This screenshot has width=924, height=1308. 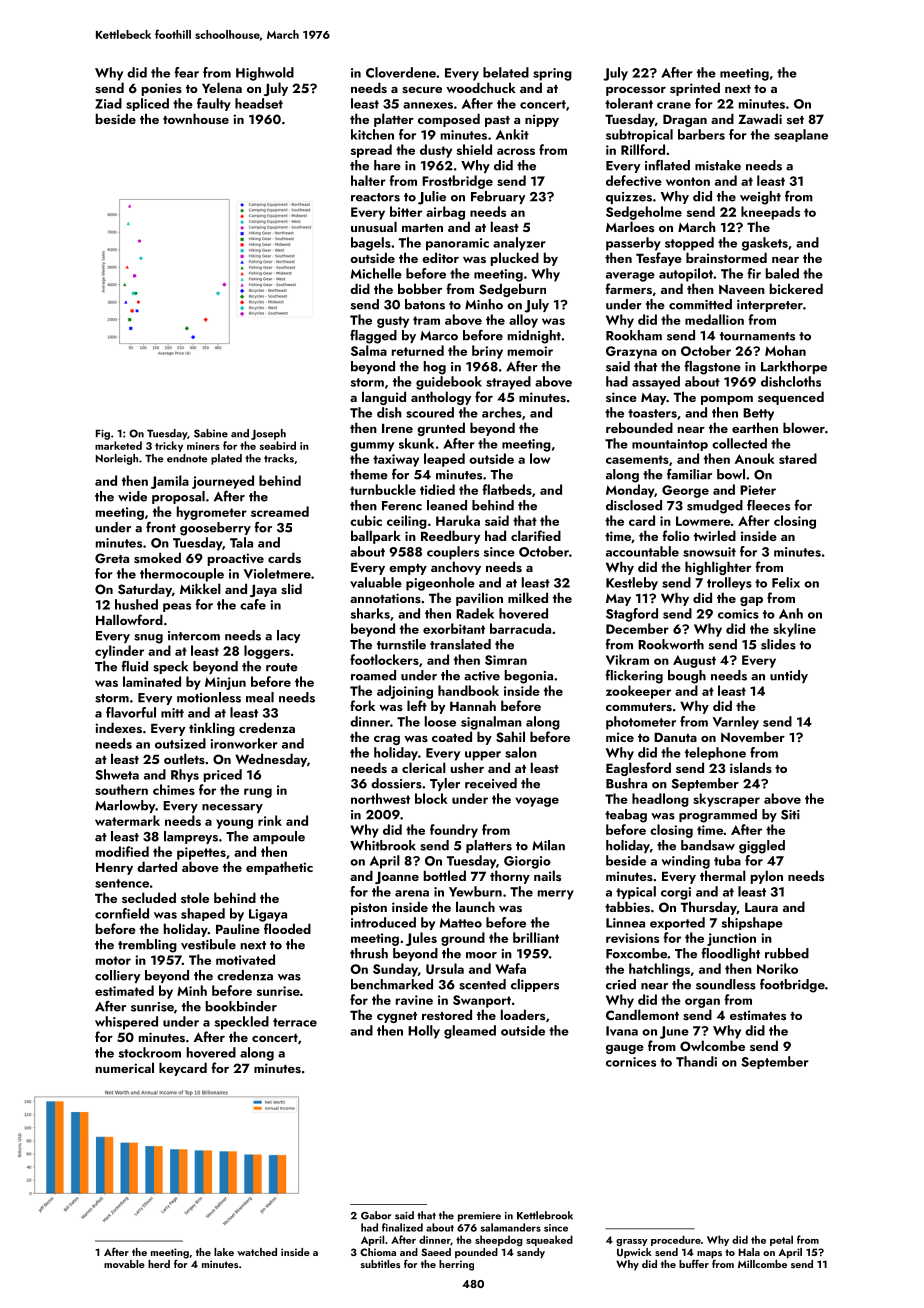 I want to click on necessary, so click(x=232, y=808).
